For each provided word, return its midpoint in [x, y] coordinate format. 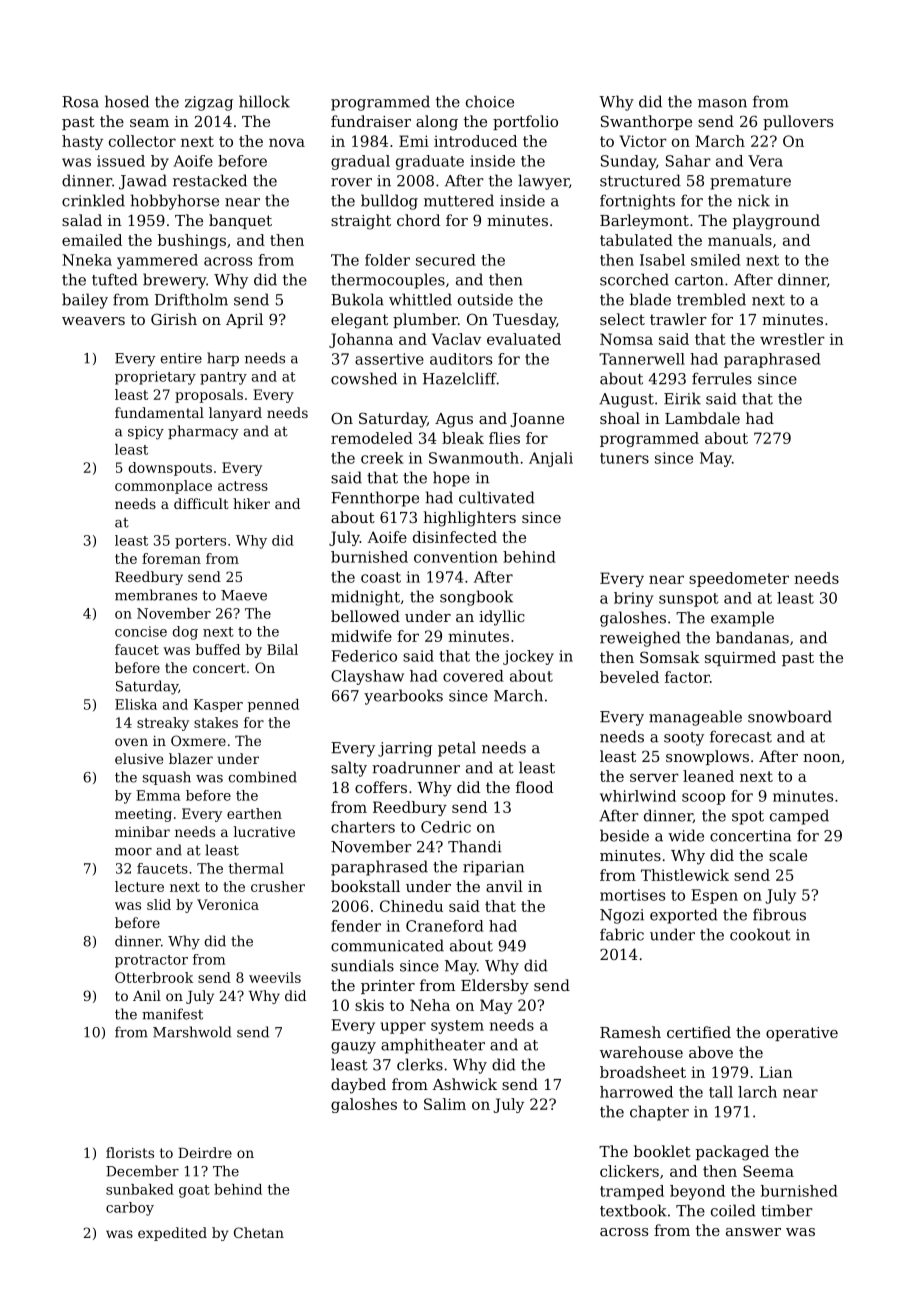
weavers [93, 321]
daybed [358, 1086]
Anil [147, 995]
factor [687, 677]
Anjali [551, 459]
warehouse [641, 1052]
